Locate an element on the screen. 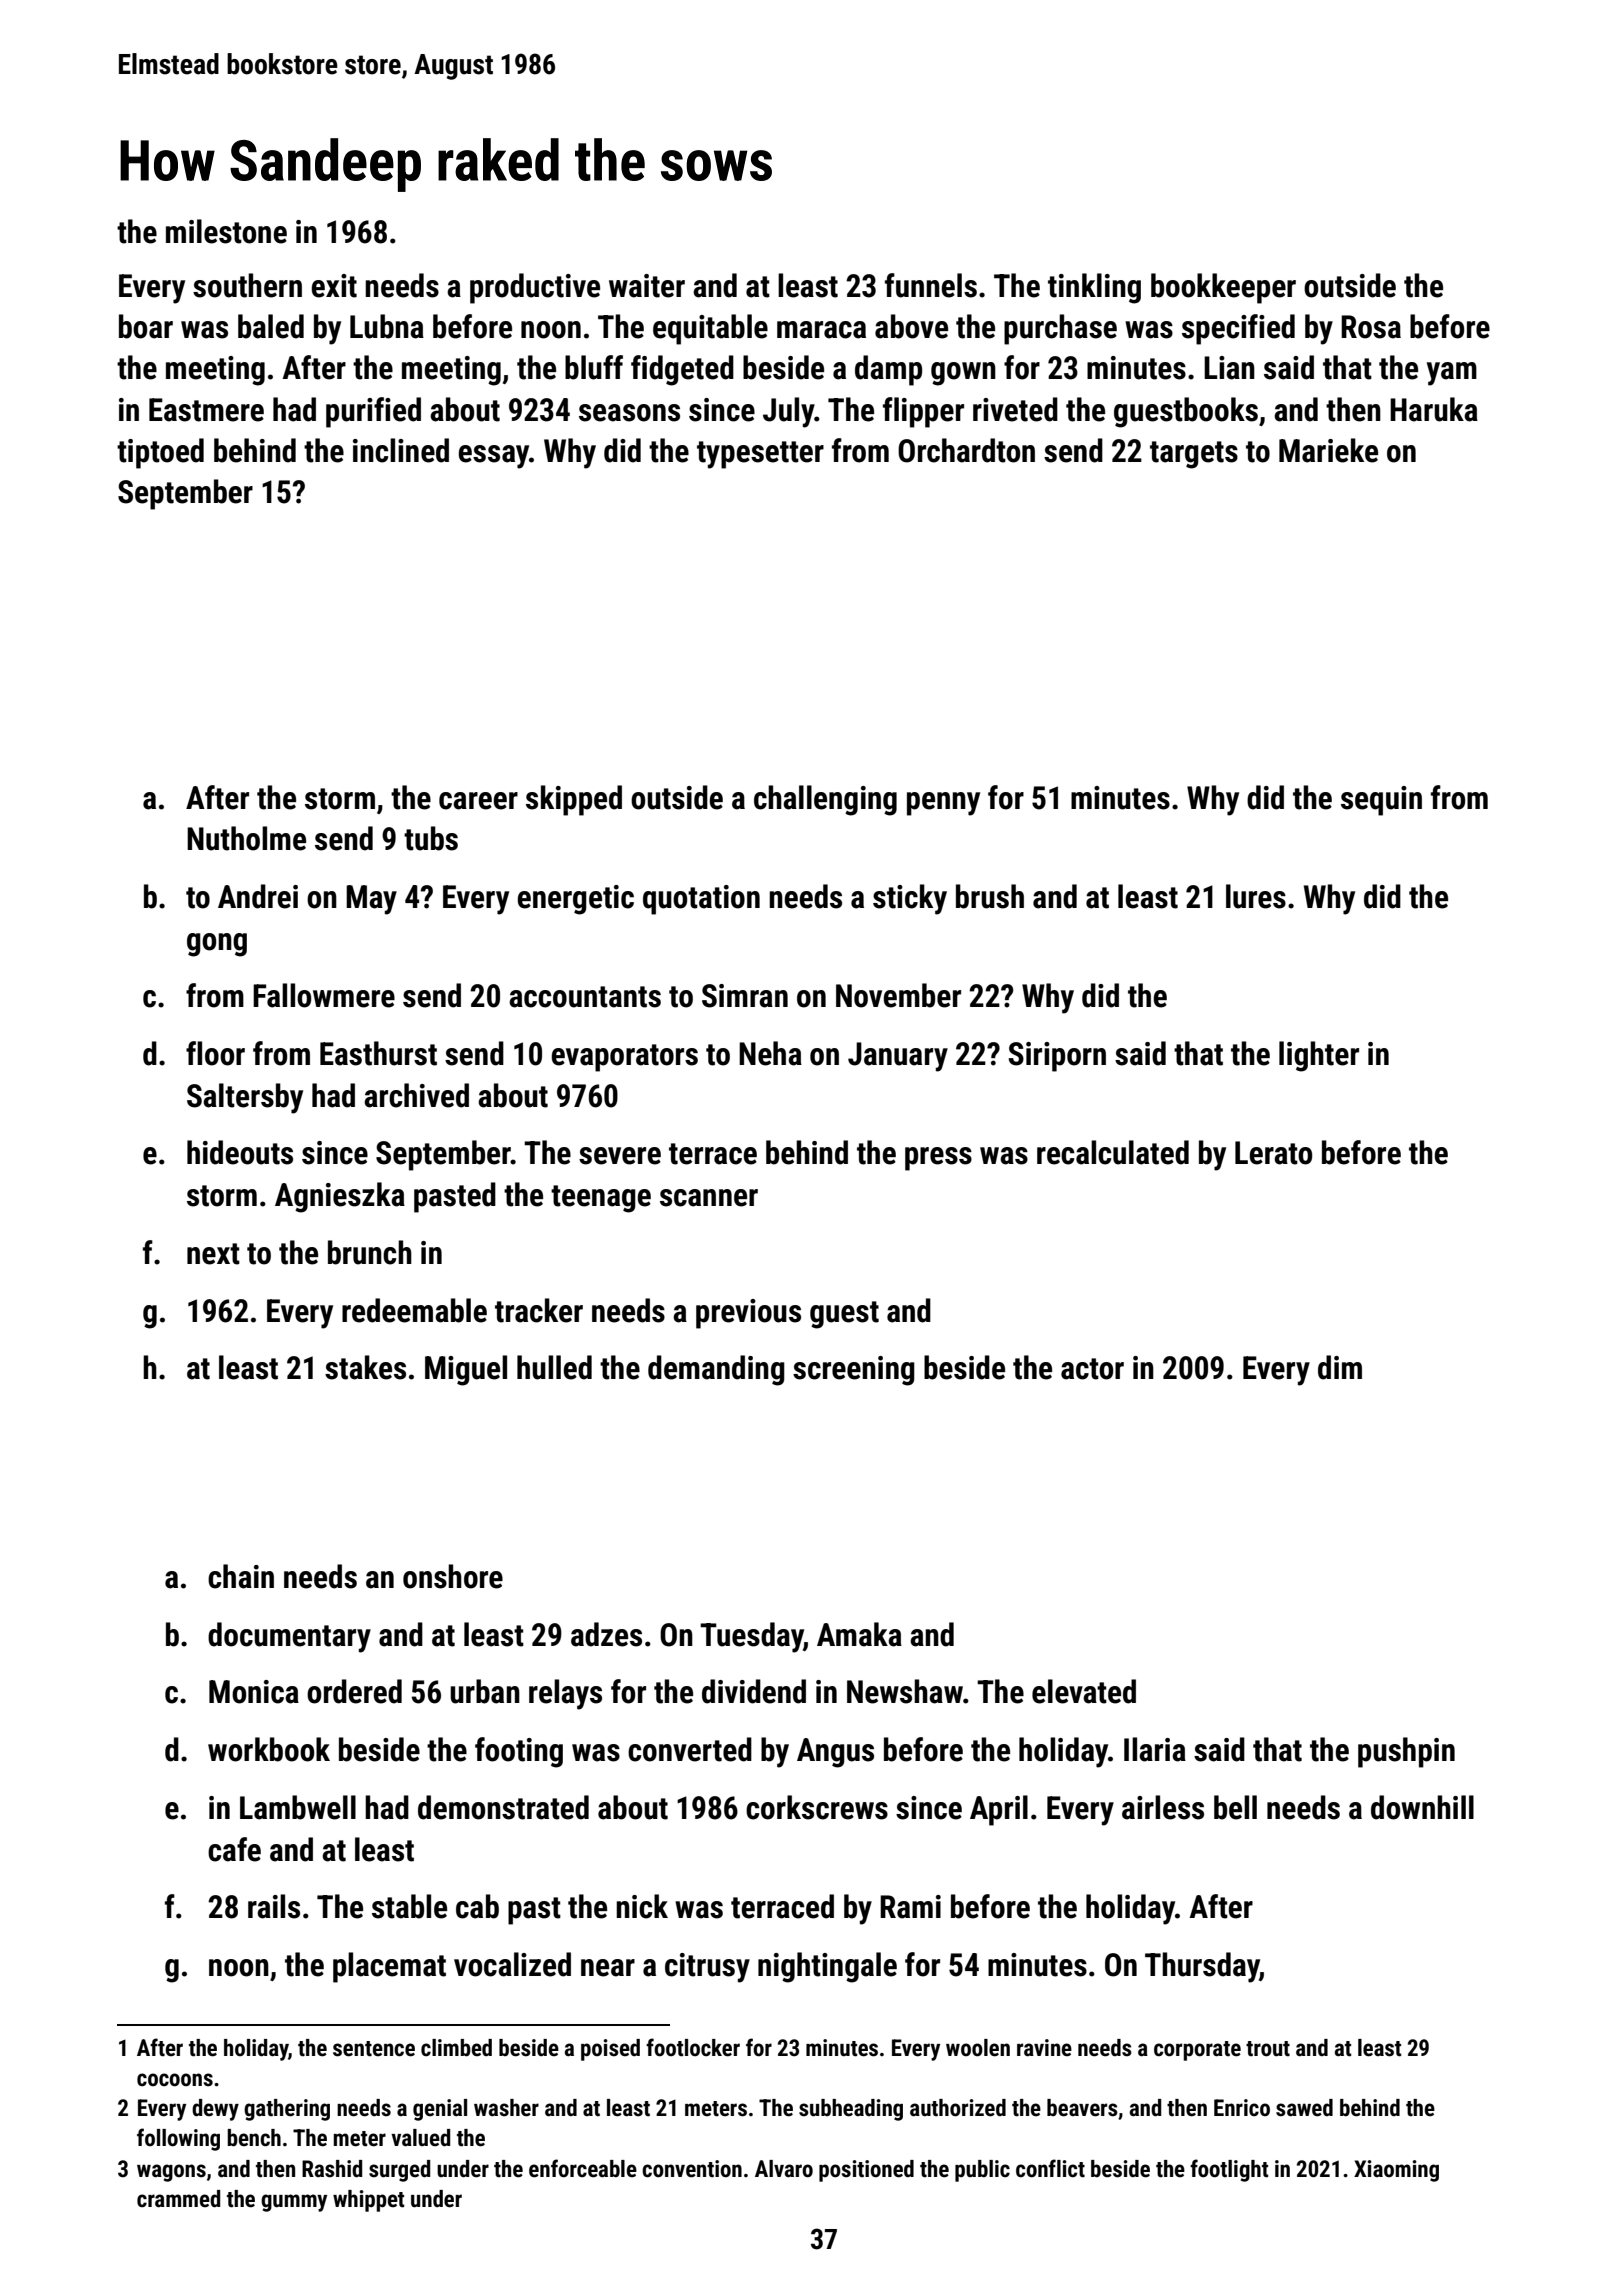 The height and width of the screenshot is (2292, 1620). Rami is located at coordinates (910, 1907).
